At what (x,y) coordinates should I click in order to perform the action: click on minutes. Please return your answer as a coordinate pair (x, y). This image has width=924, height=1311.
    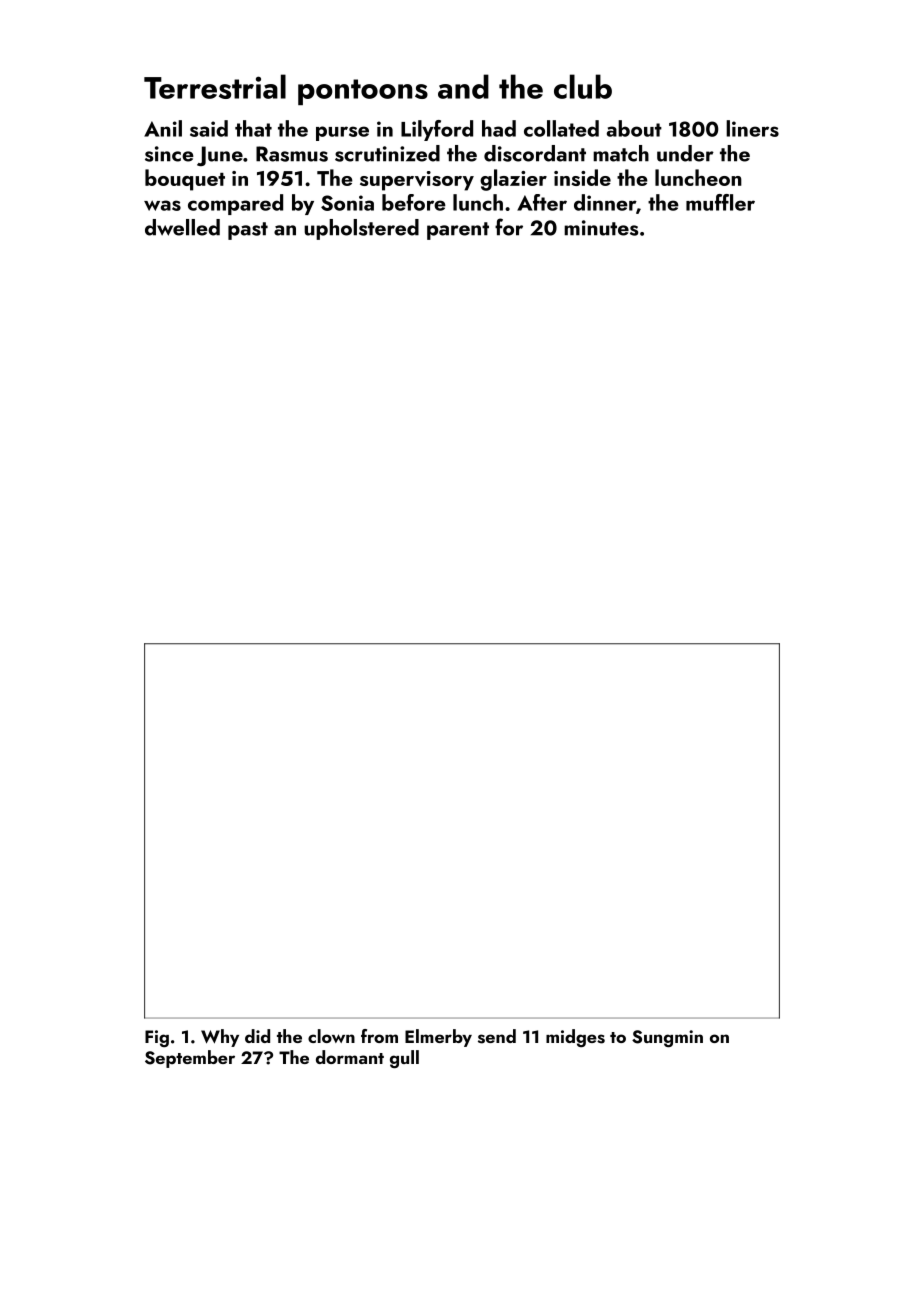
    Looking at the image, I should click on (601, 228).
